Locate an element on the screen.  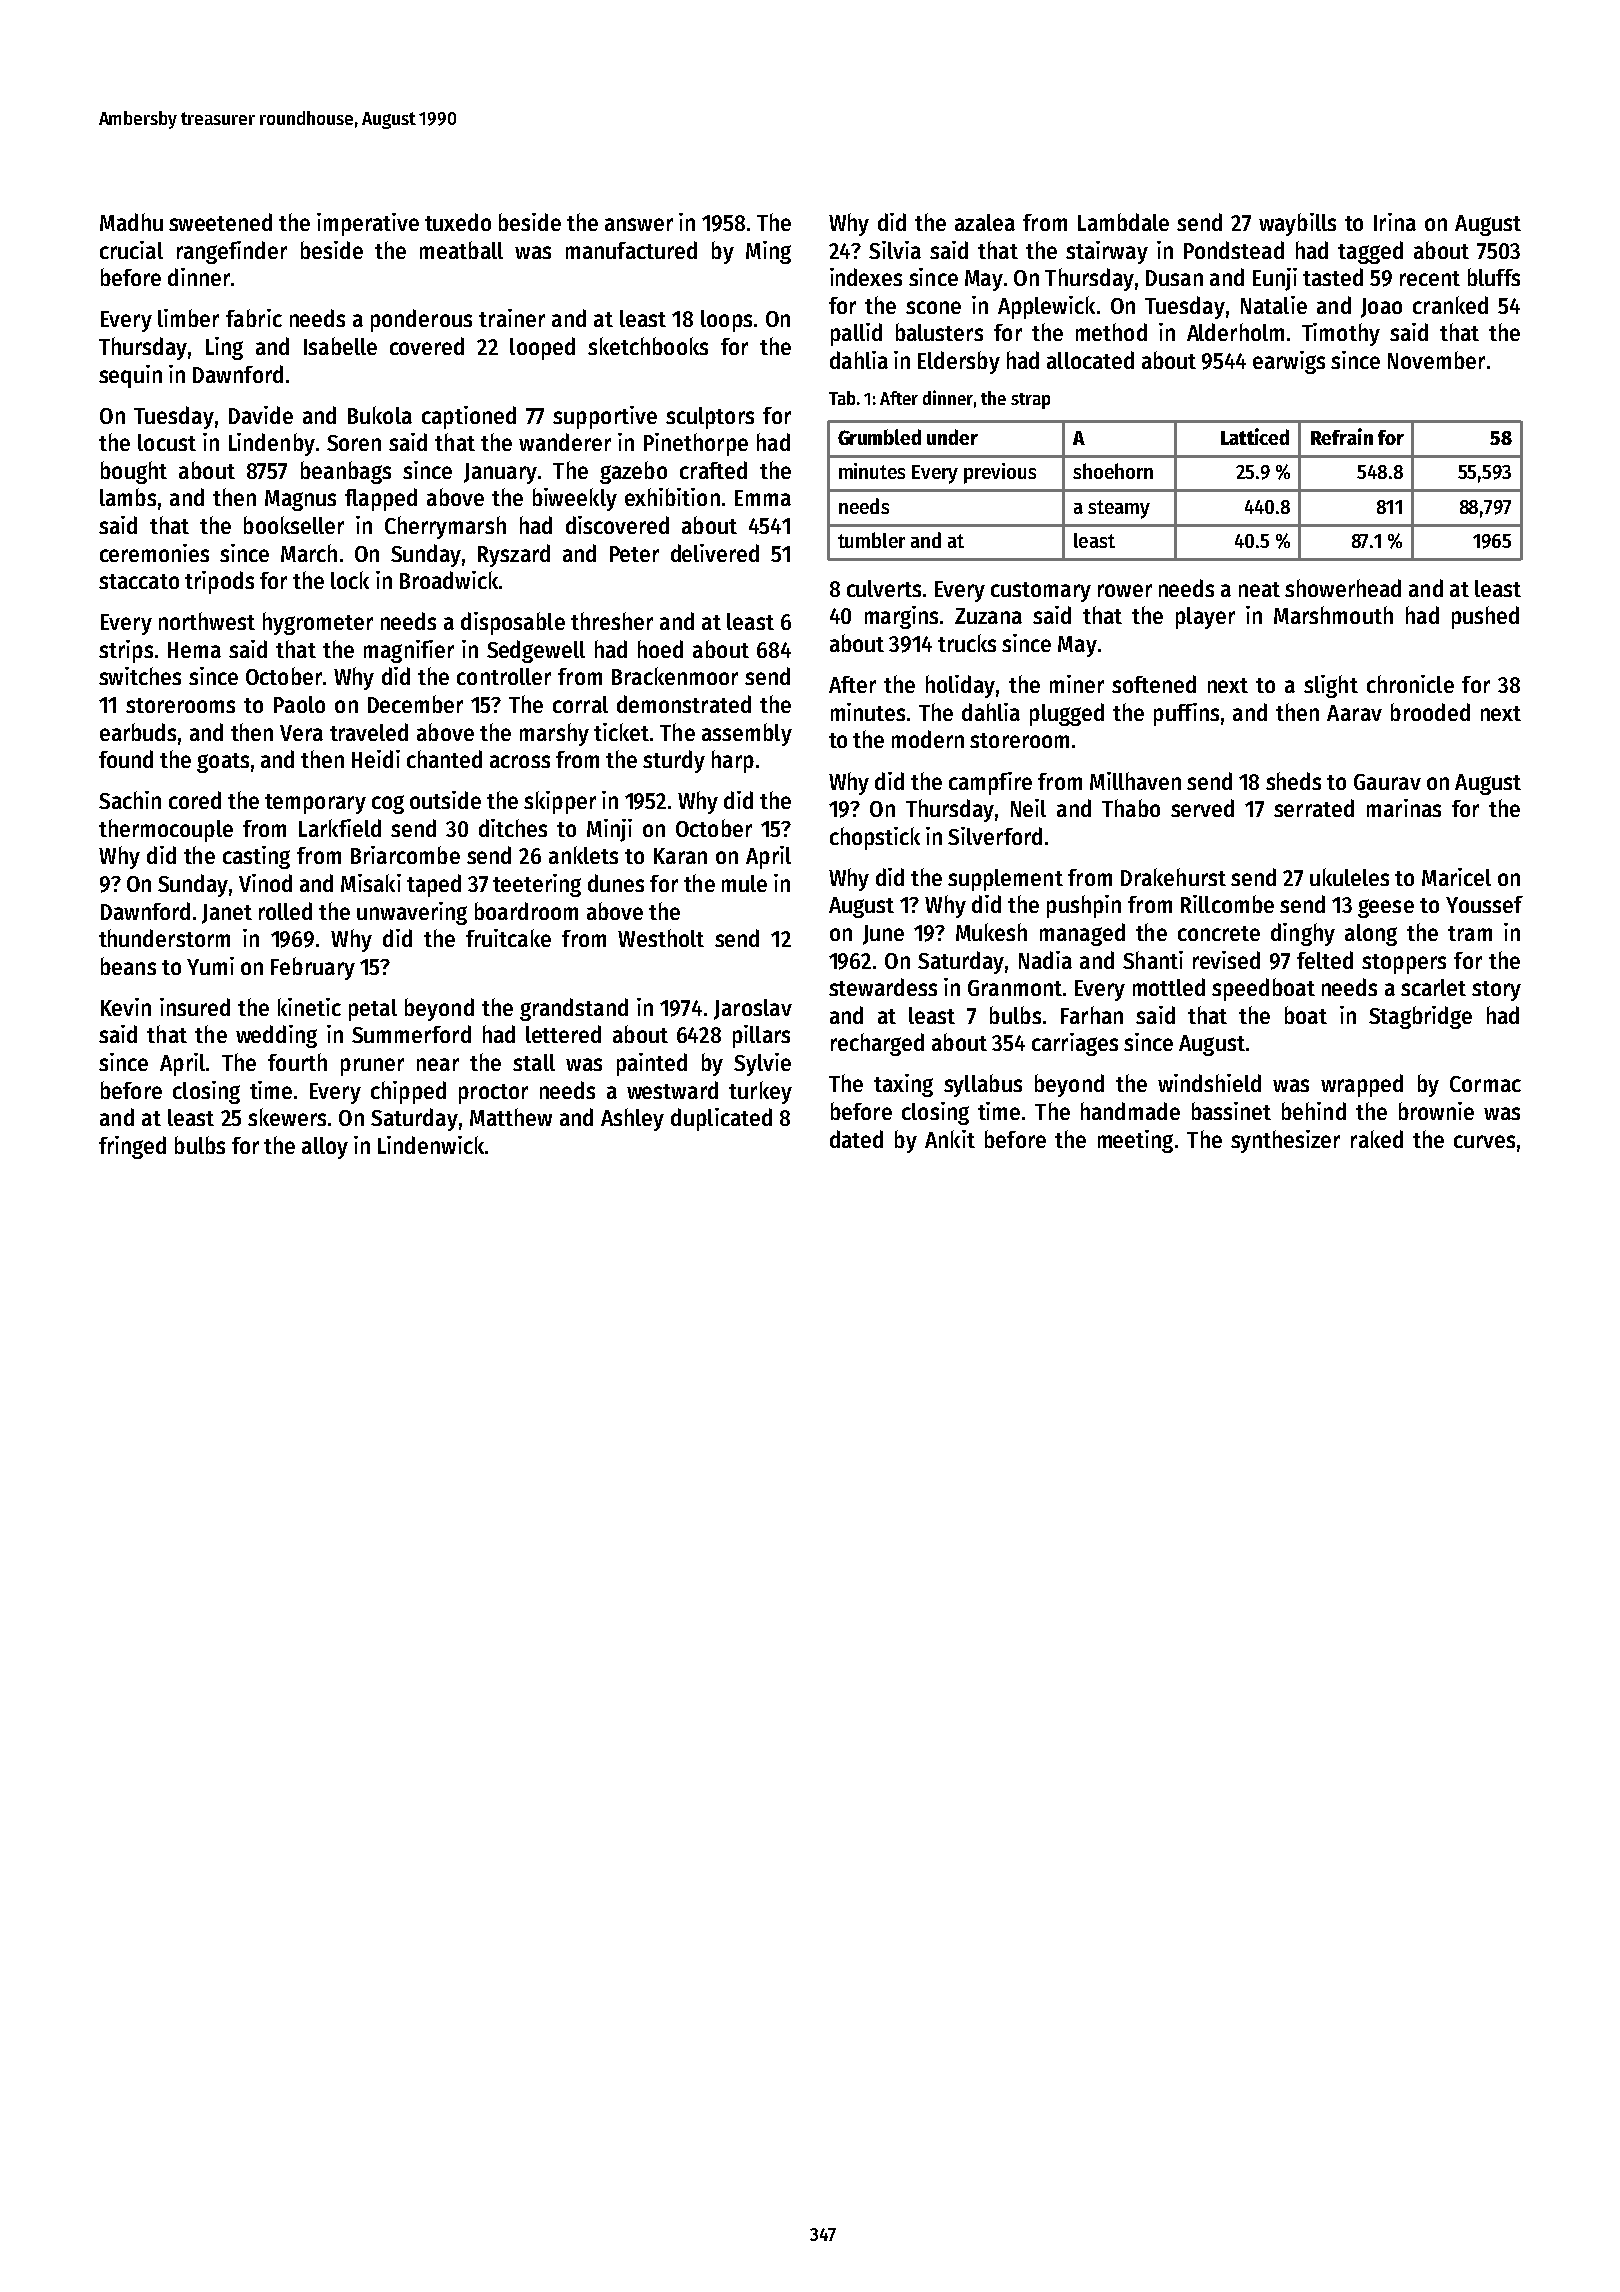
Davide is located at coordinates (261, 415).
